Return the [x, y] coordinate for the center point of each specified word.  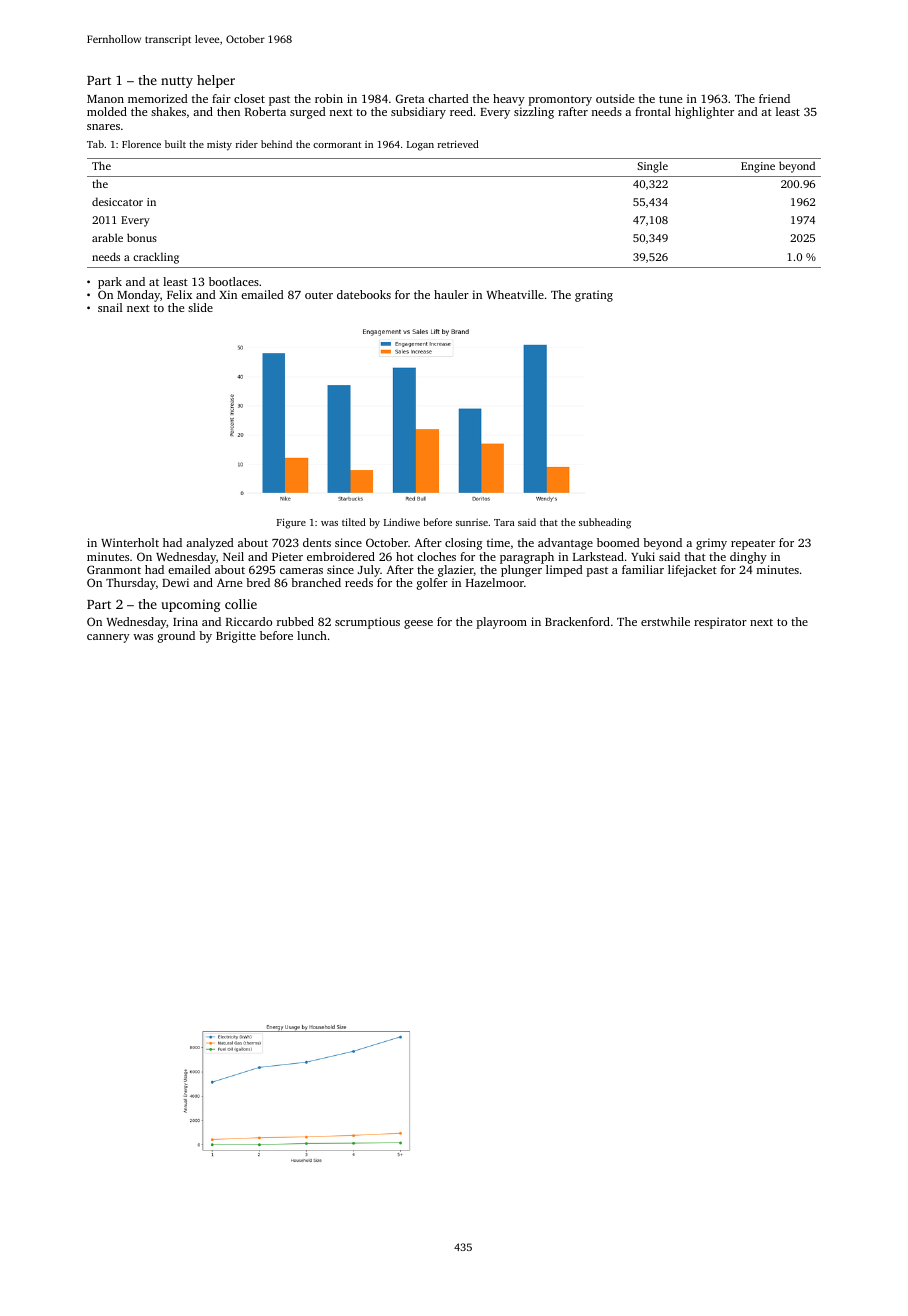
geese [418, 624]
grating [594, 296]
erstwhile [665, 621]
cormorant [337, 145]
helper [216, 81]
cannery [108, 638]
